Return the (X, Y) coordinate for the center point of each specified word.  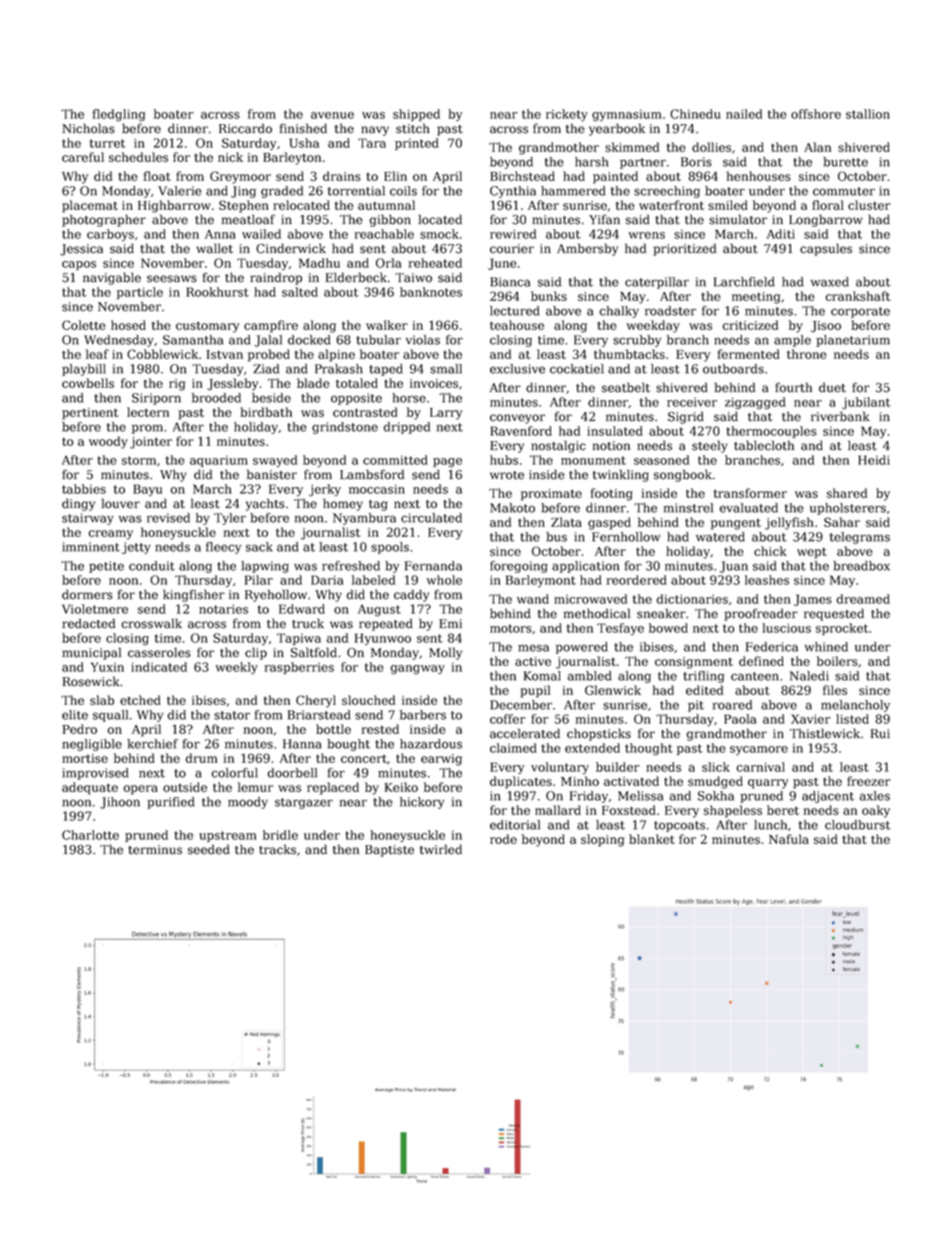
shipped (416, 115)
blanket (652, 839)
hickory (422, 803)
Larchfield (744, 282)
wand (533, 599)
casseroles (159, 652)
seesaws (172, 279)
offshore (816, 114)
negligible (92, 745)
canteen (755, 676)
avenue (332, 115)
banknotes (431, 292)
